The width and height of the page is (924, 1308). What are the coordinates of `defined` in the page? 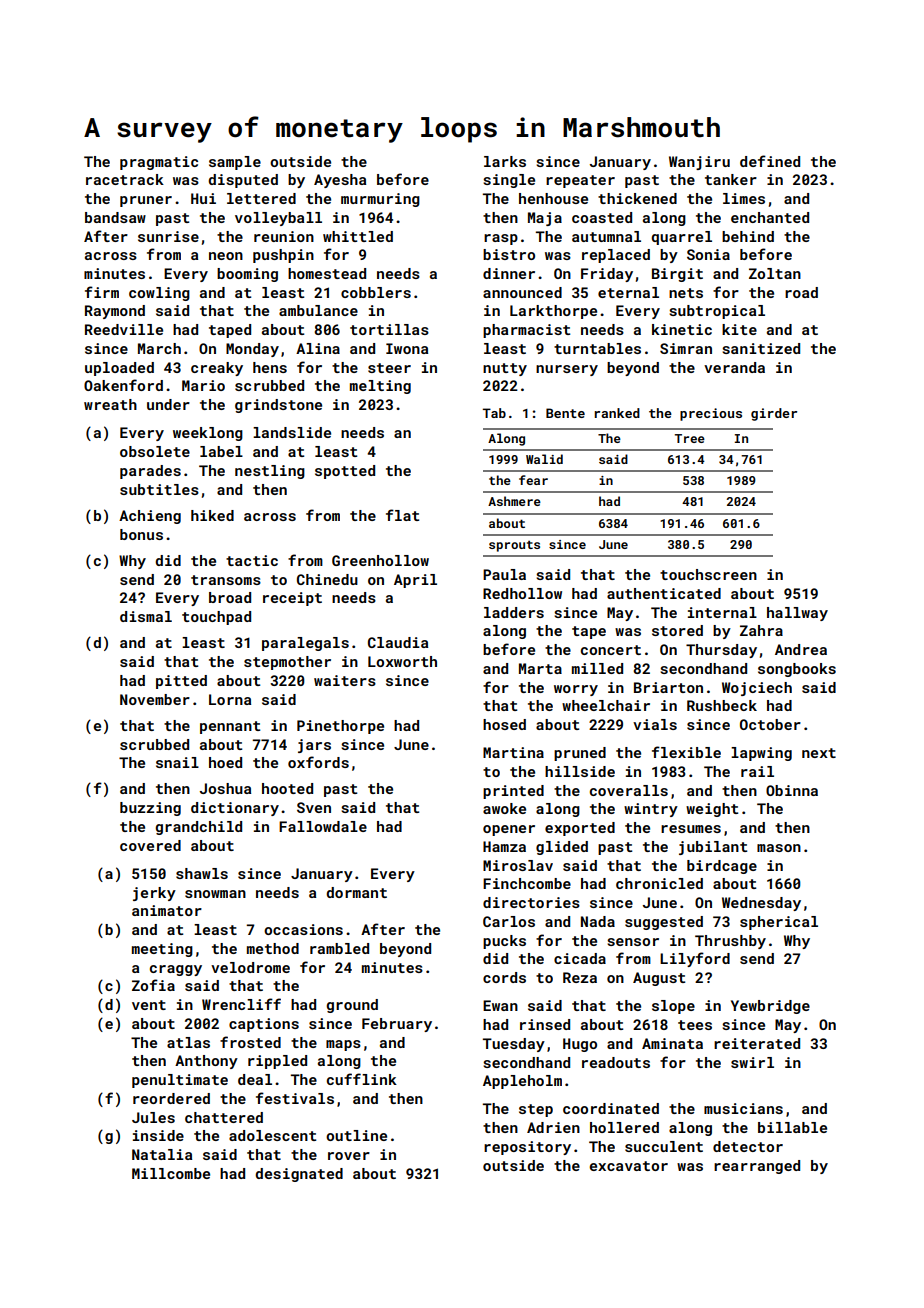 It's located at (770, 161).
